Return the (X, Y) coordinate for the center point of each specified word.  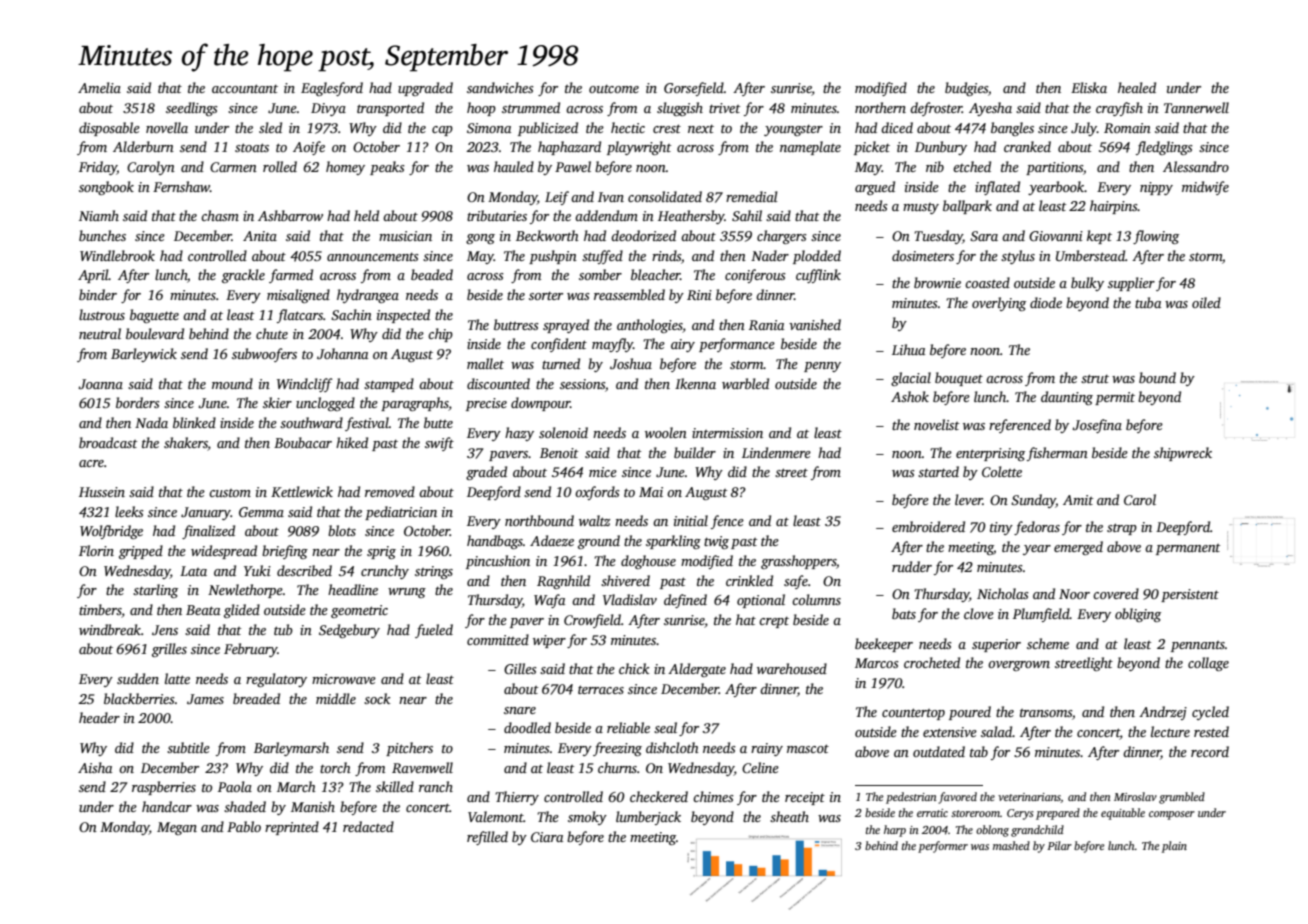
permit (1115, 398)
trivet (725, 108)
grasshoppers (798, 562)
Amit (1078, 500)
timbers (100, 609)
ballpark (967, 207)
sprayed (566, 326)
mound (232, 383)
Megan (177, 828)
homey (345, 168)
